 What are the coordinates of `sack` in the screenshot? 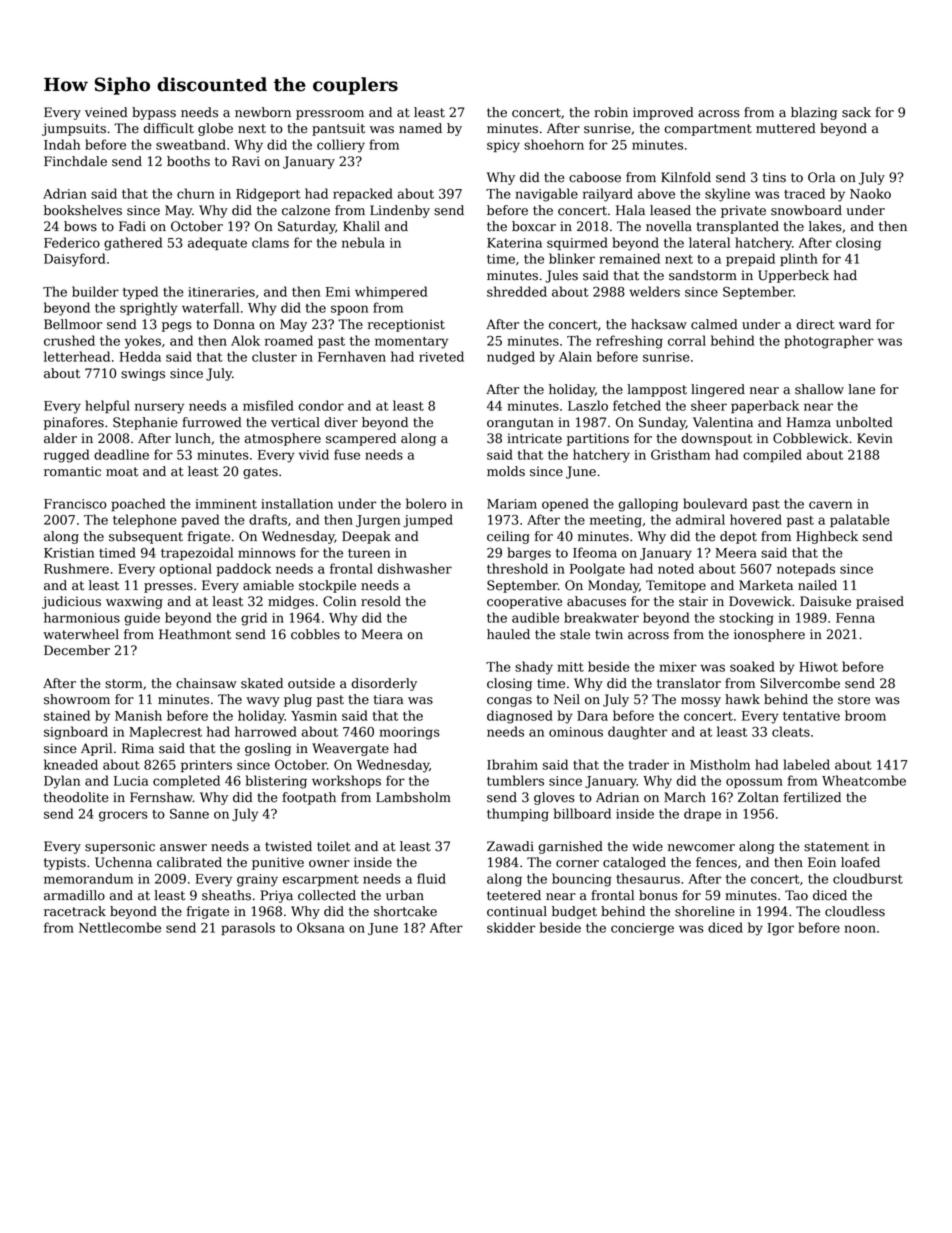 It's located at (856, 112).
